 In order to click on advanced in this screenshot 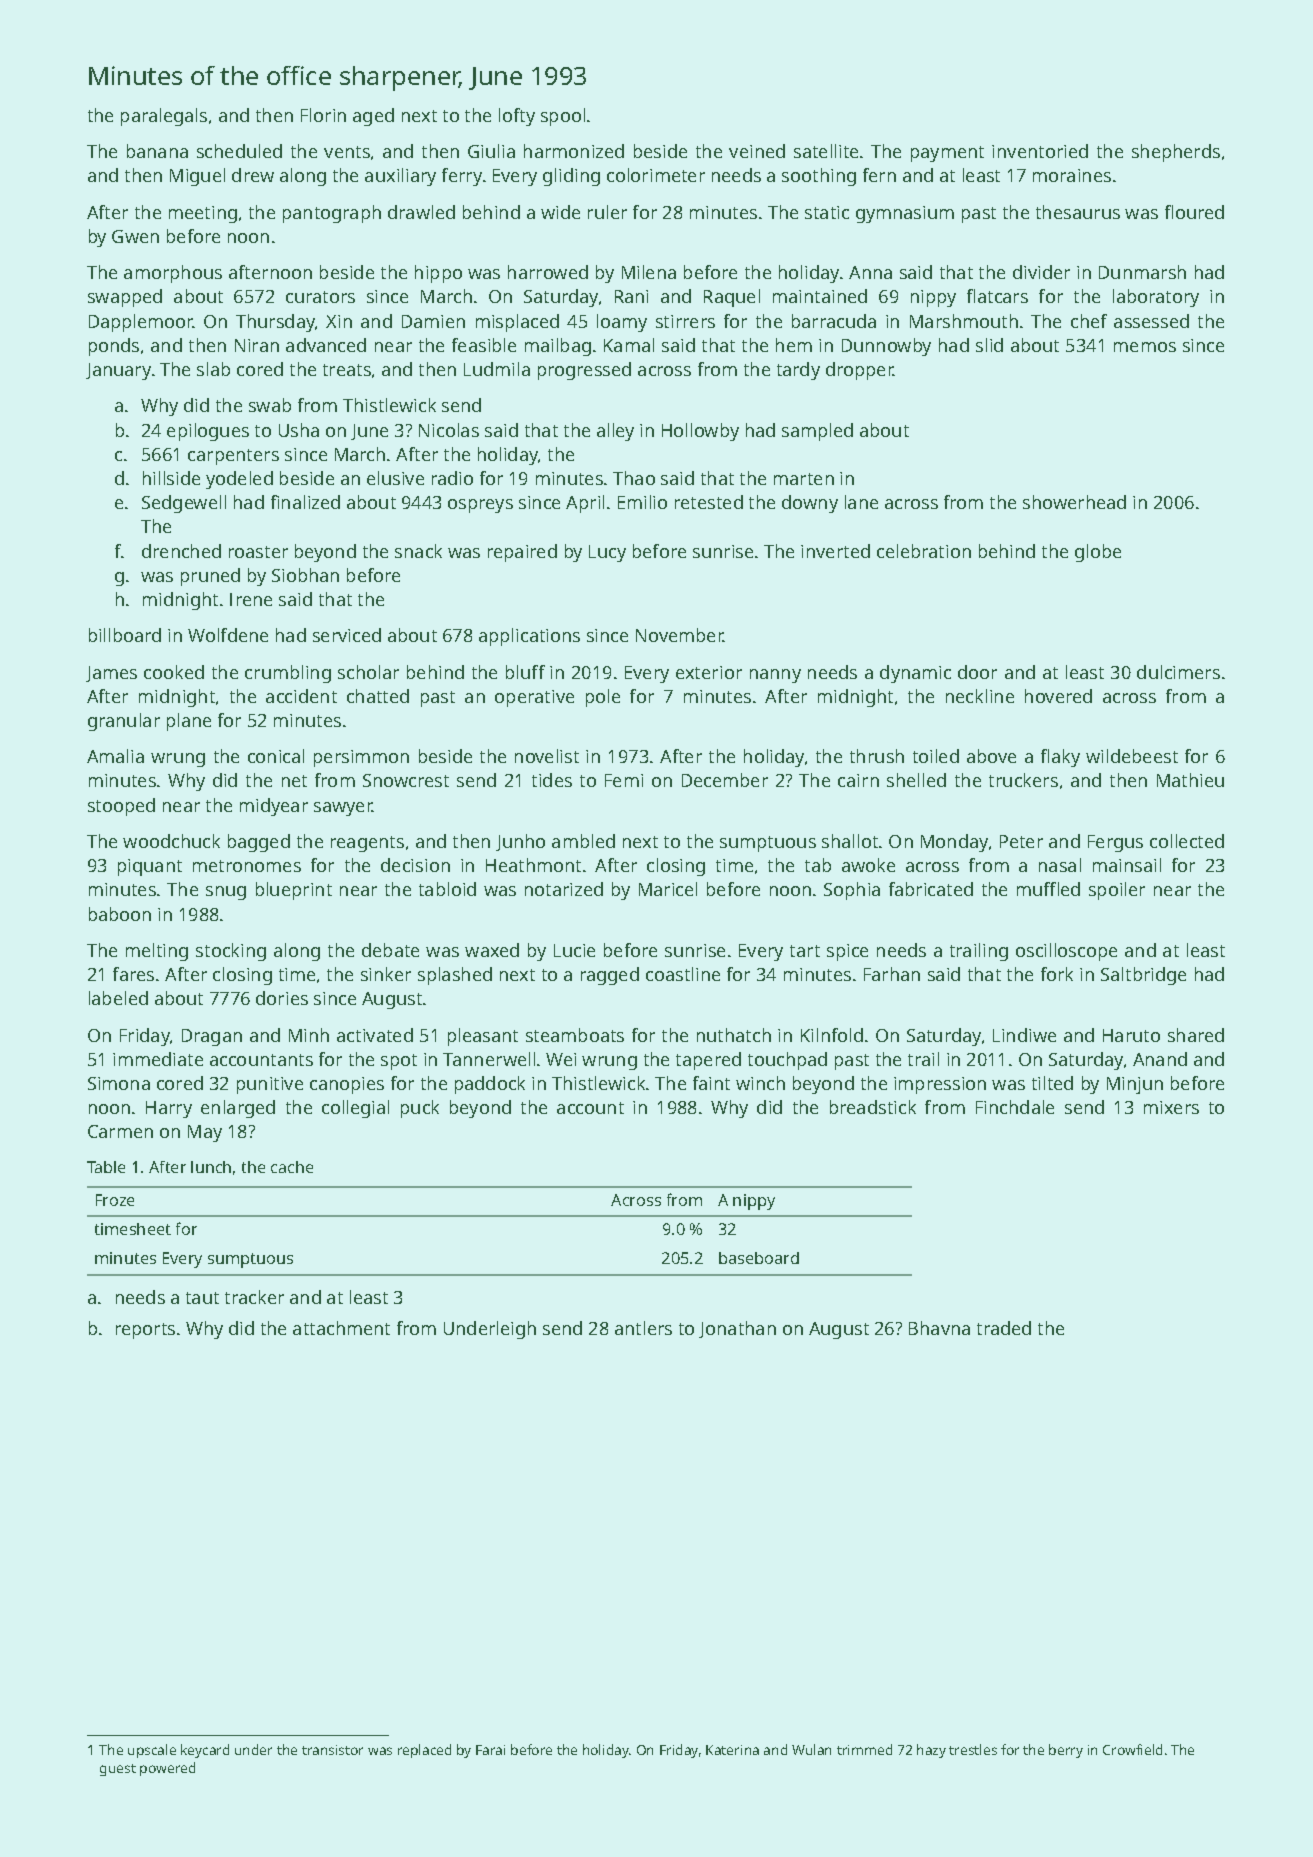, I will do `click(326, 345)`.
